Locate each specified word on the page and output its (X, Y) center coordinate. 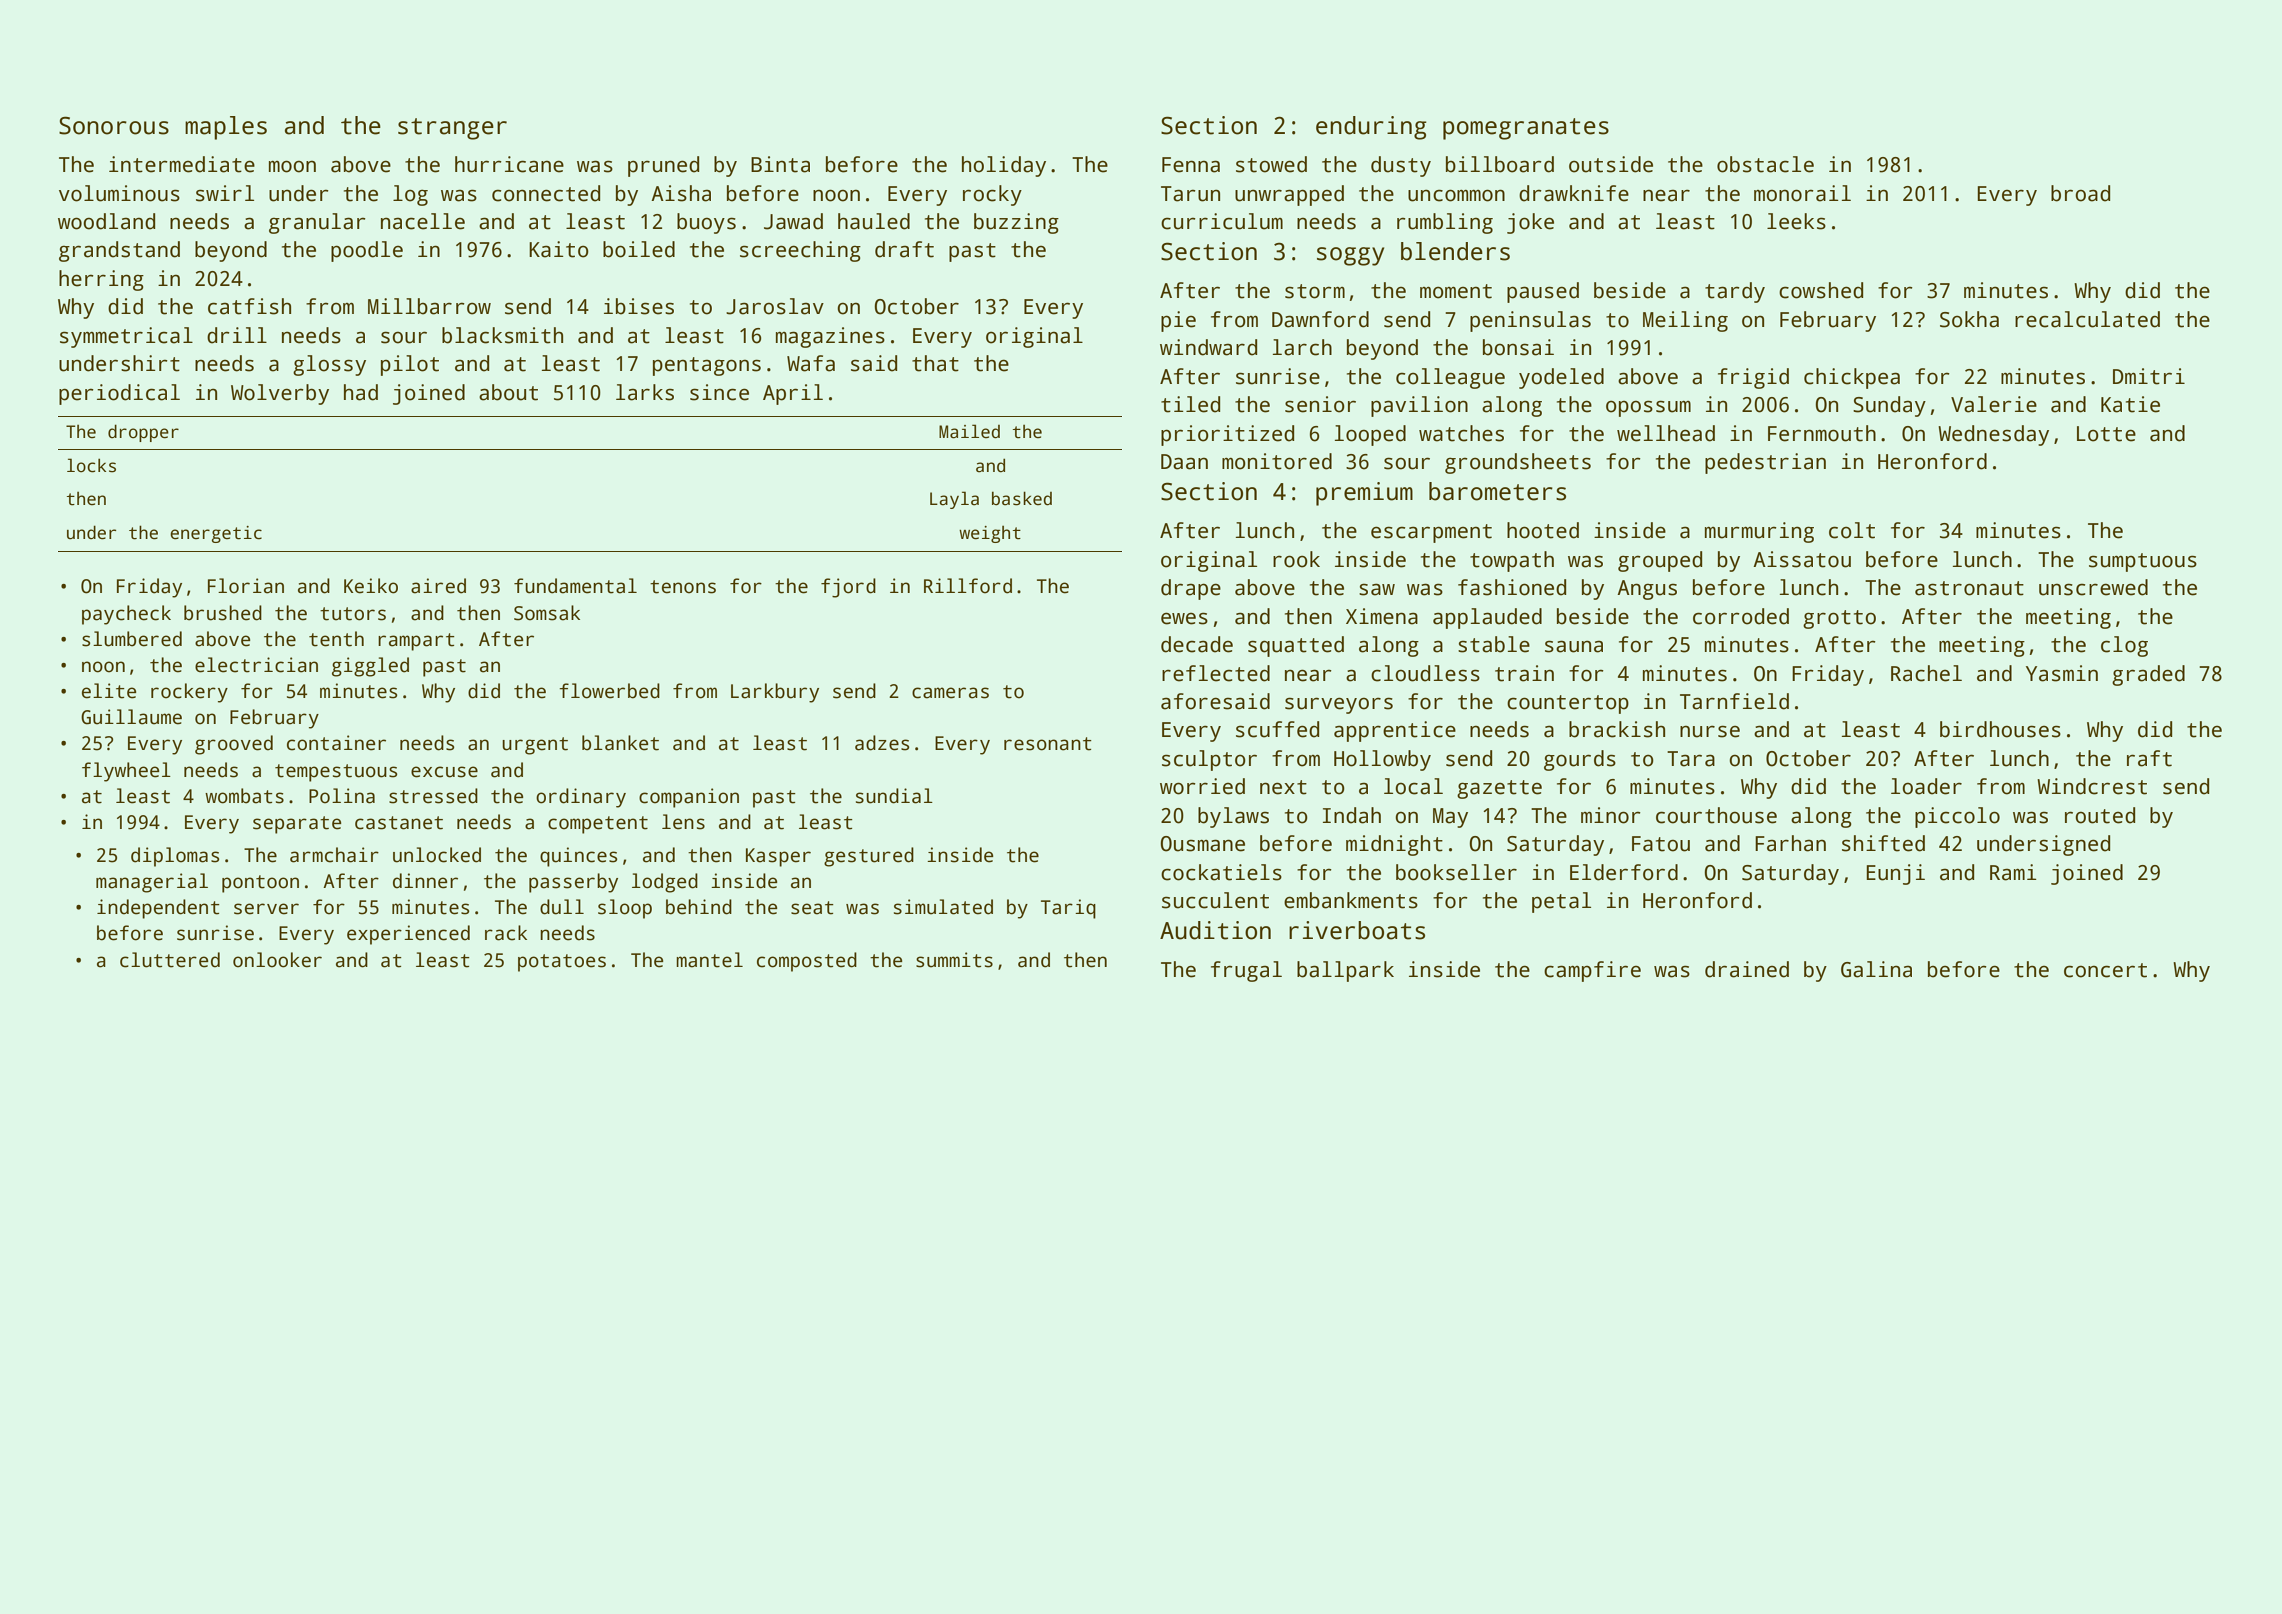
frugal (1246, 971)
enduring (1371, 128)
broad (2080, 193)
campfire (1592, 971)
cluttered (170, 960)
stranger (452, 129)
